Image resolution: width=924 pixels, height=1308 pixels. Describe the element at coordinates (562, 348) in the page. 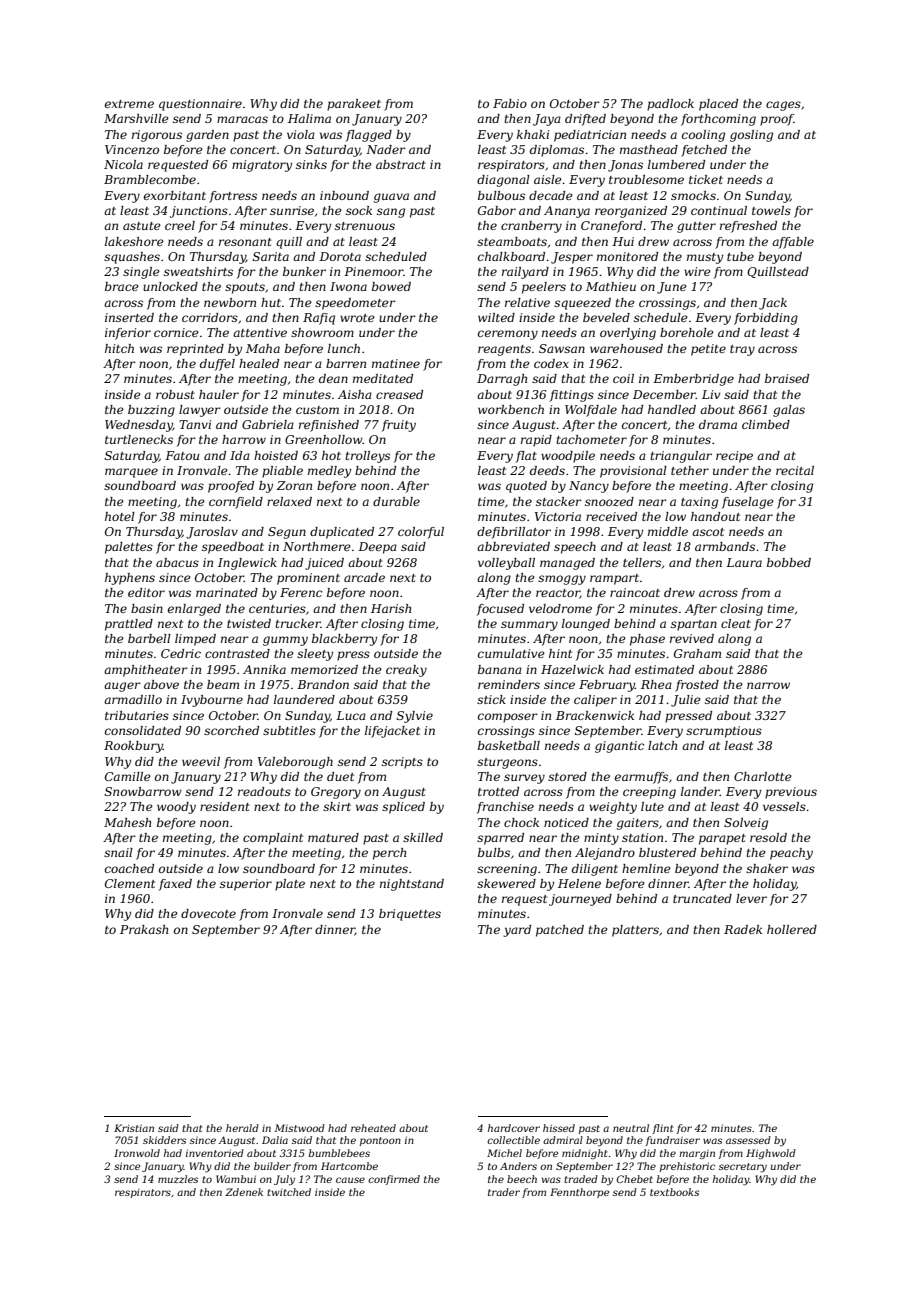

I see `Sawsan` at that location.
